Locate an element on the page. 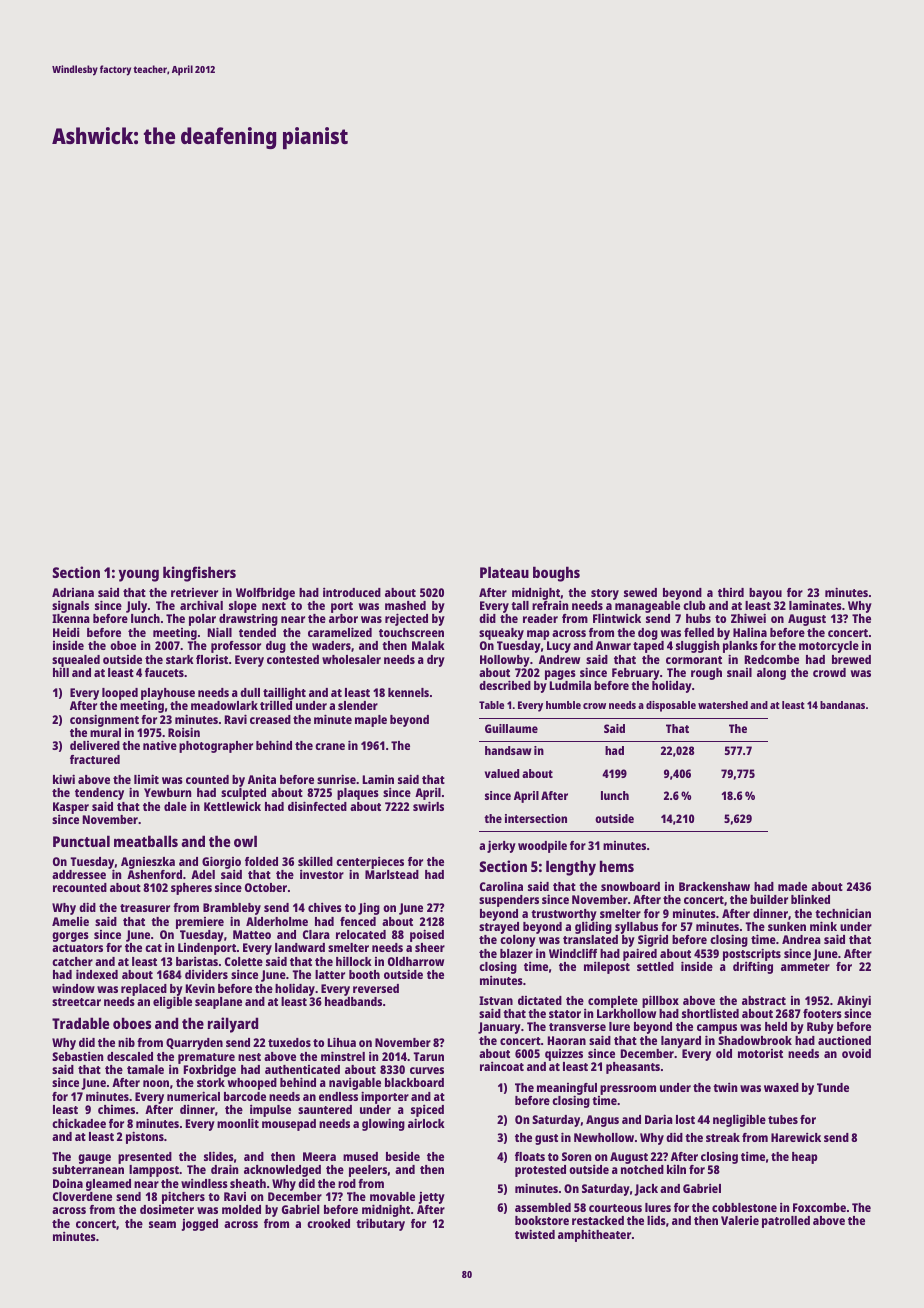 The image size is (924, 1308). catcher is located at coordinates (72, 961).
